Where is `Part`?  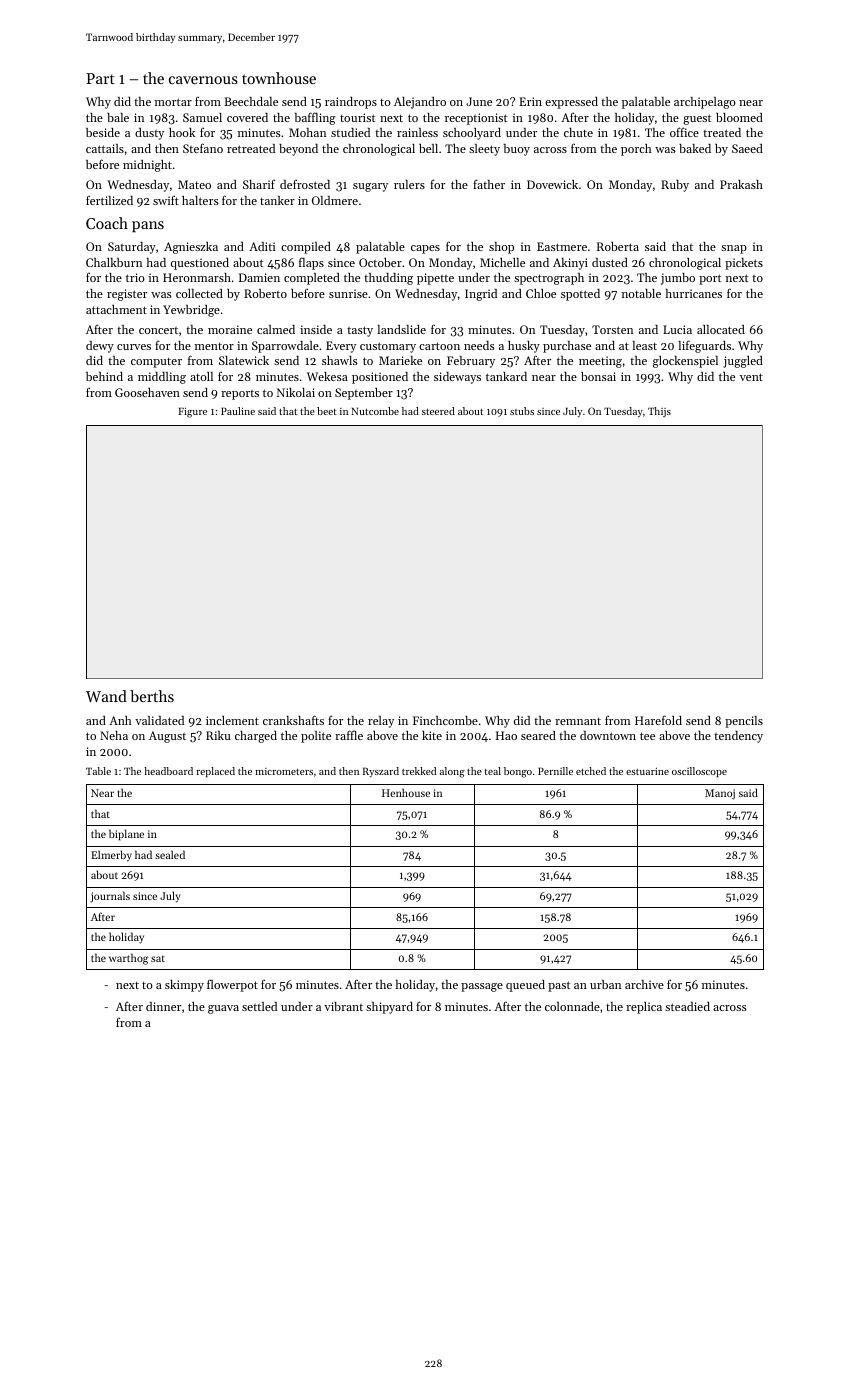 Part is located at coordinates (100, 78).
